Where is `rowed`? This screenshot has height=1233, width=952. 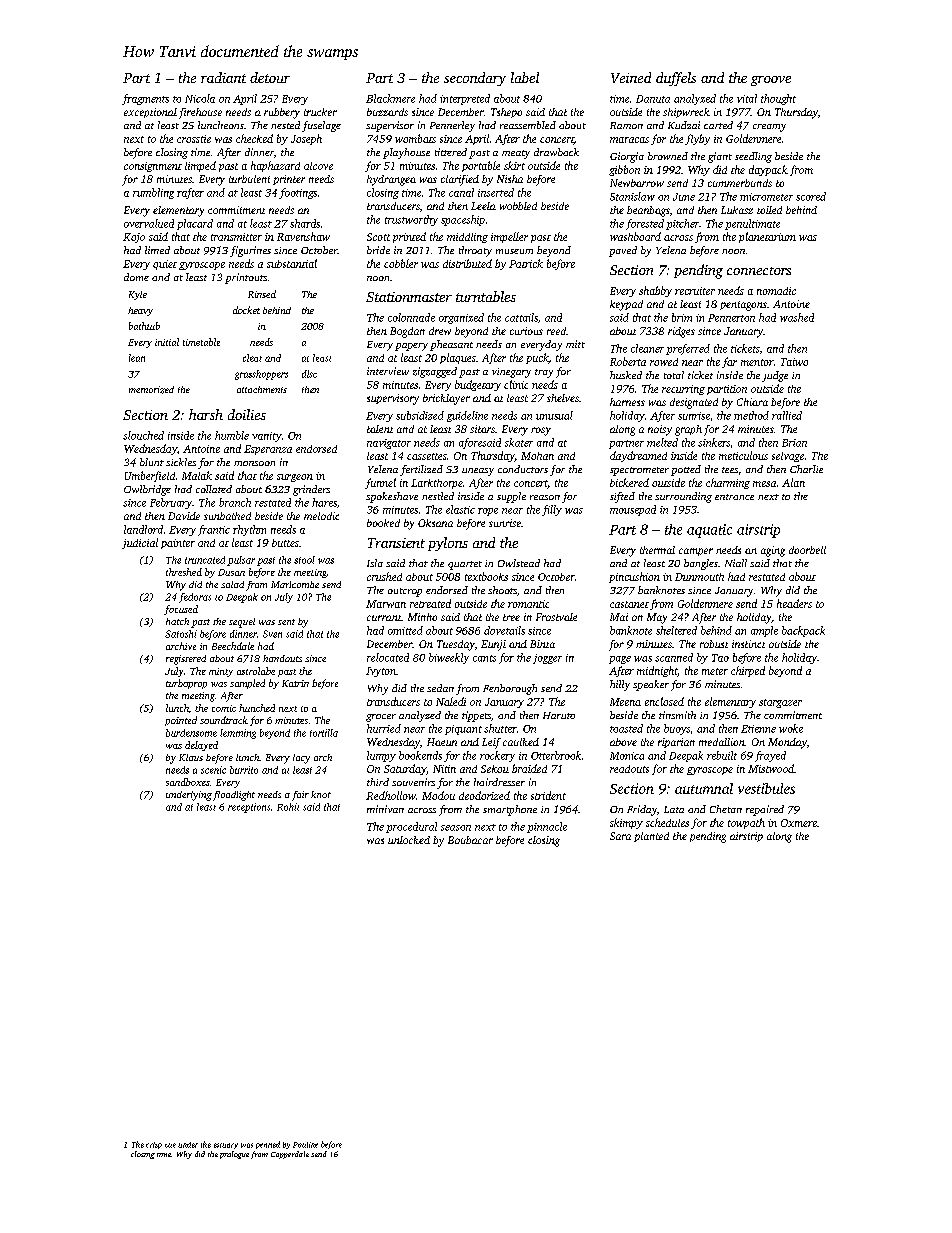
rowed is located at coordinates (664, 362).
